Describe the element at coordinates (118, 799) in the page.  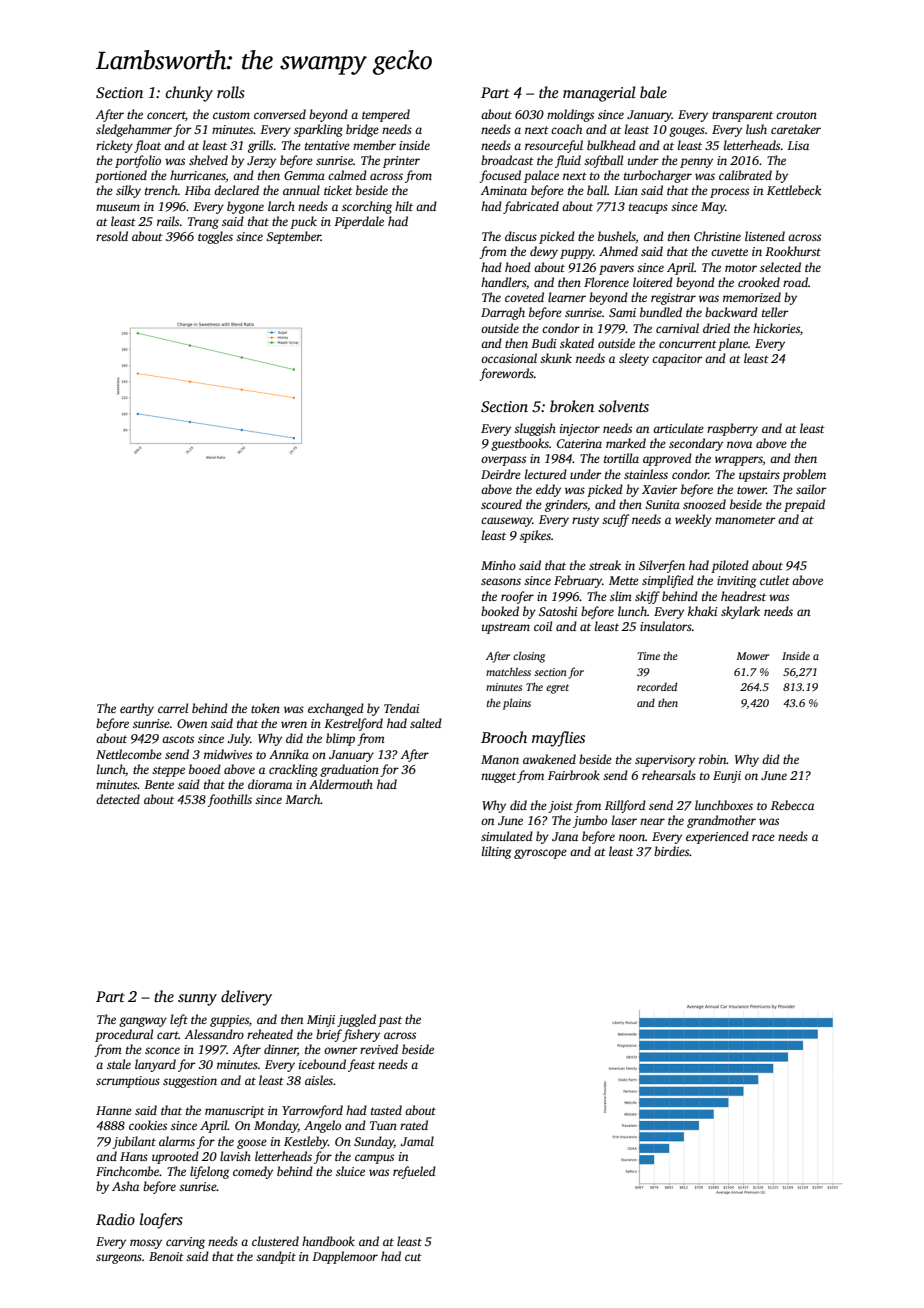
I see `detected` at that location.
